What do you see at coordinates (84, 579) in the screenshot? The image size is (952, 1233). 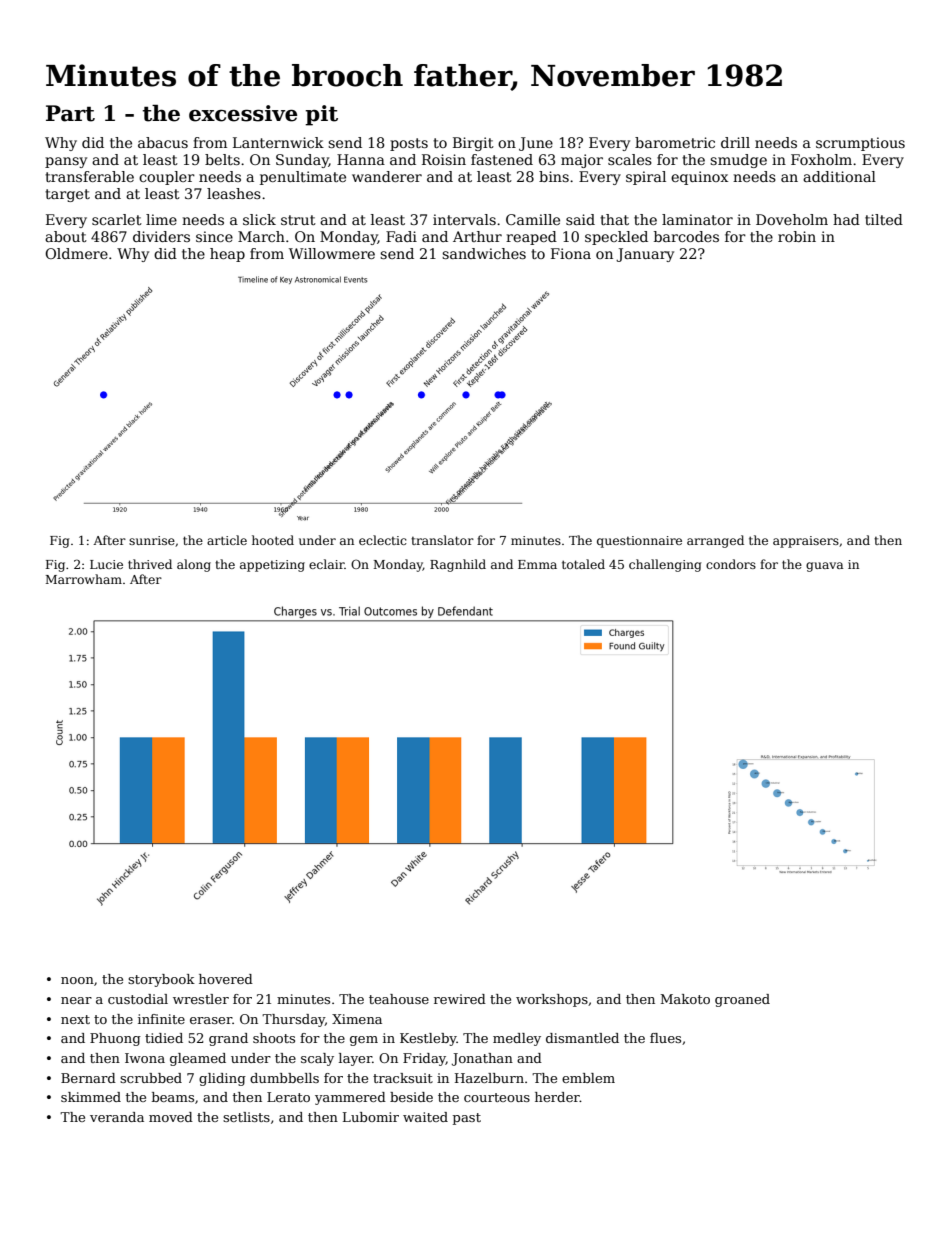 I see `Marrowham` at bounding box center [84, 579].
